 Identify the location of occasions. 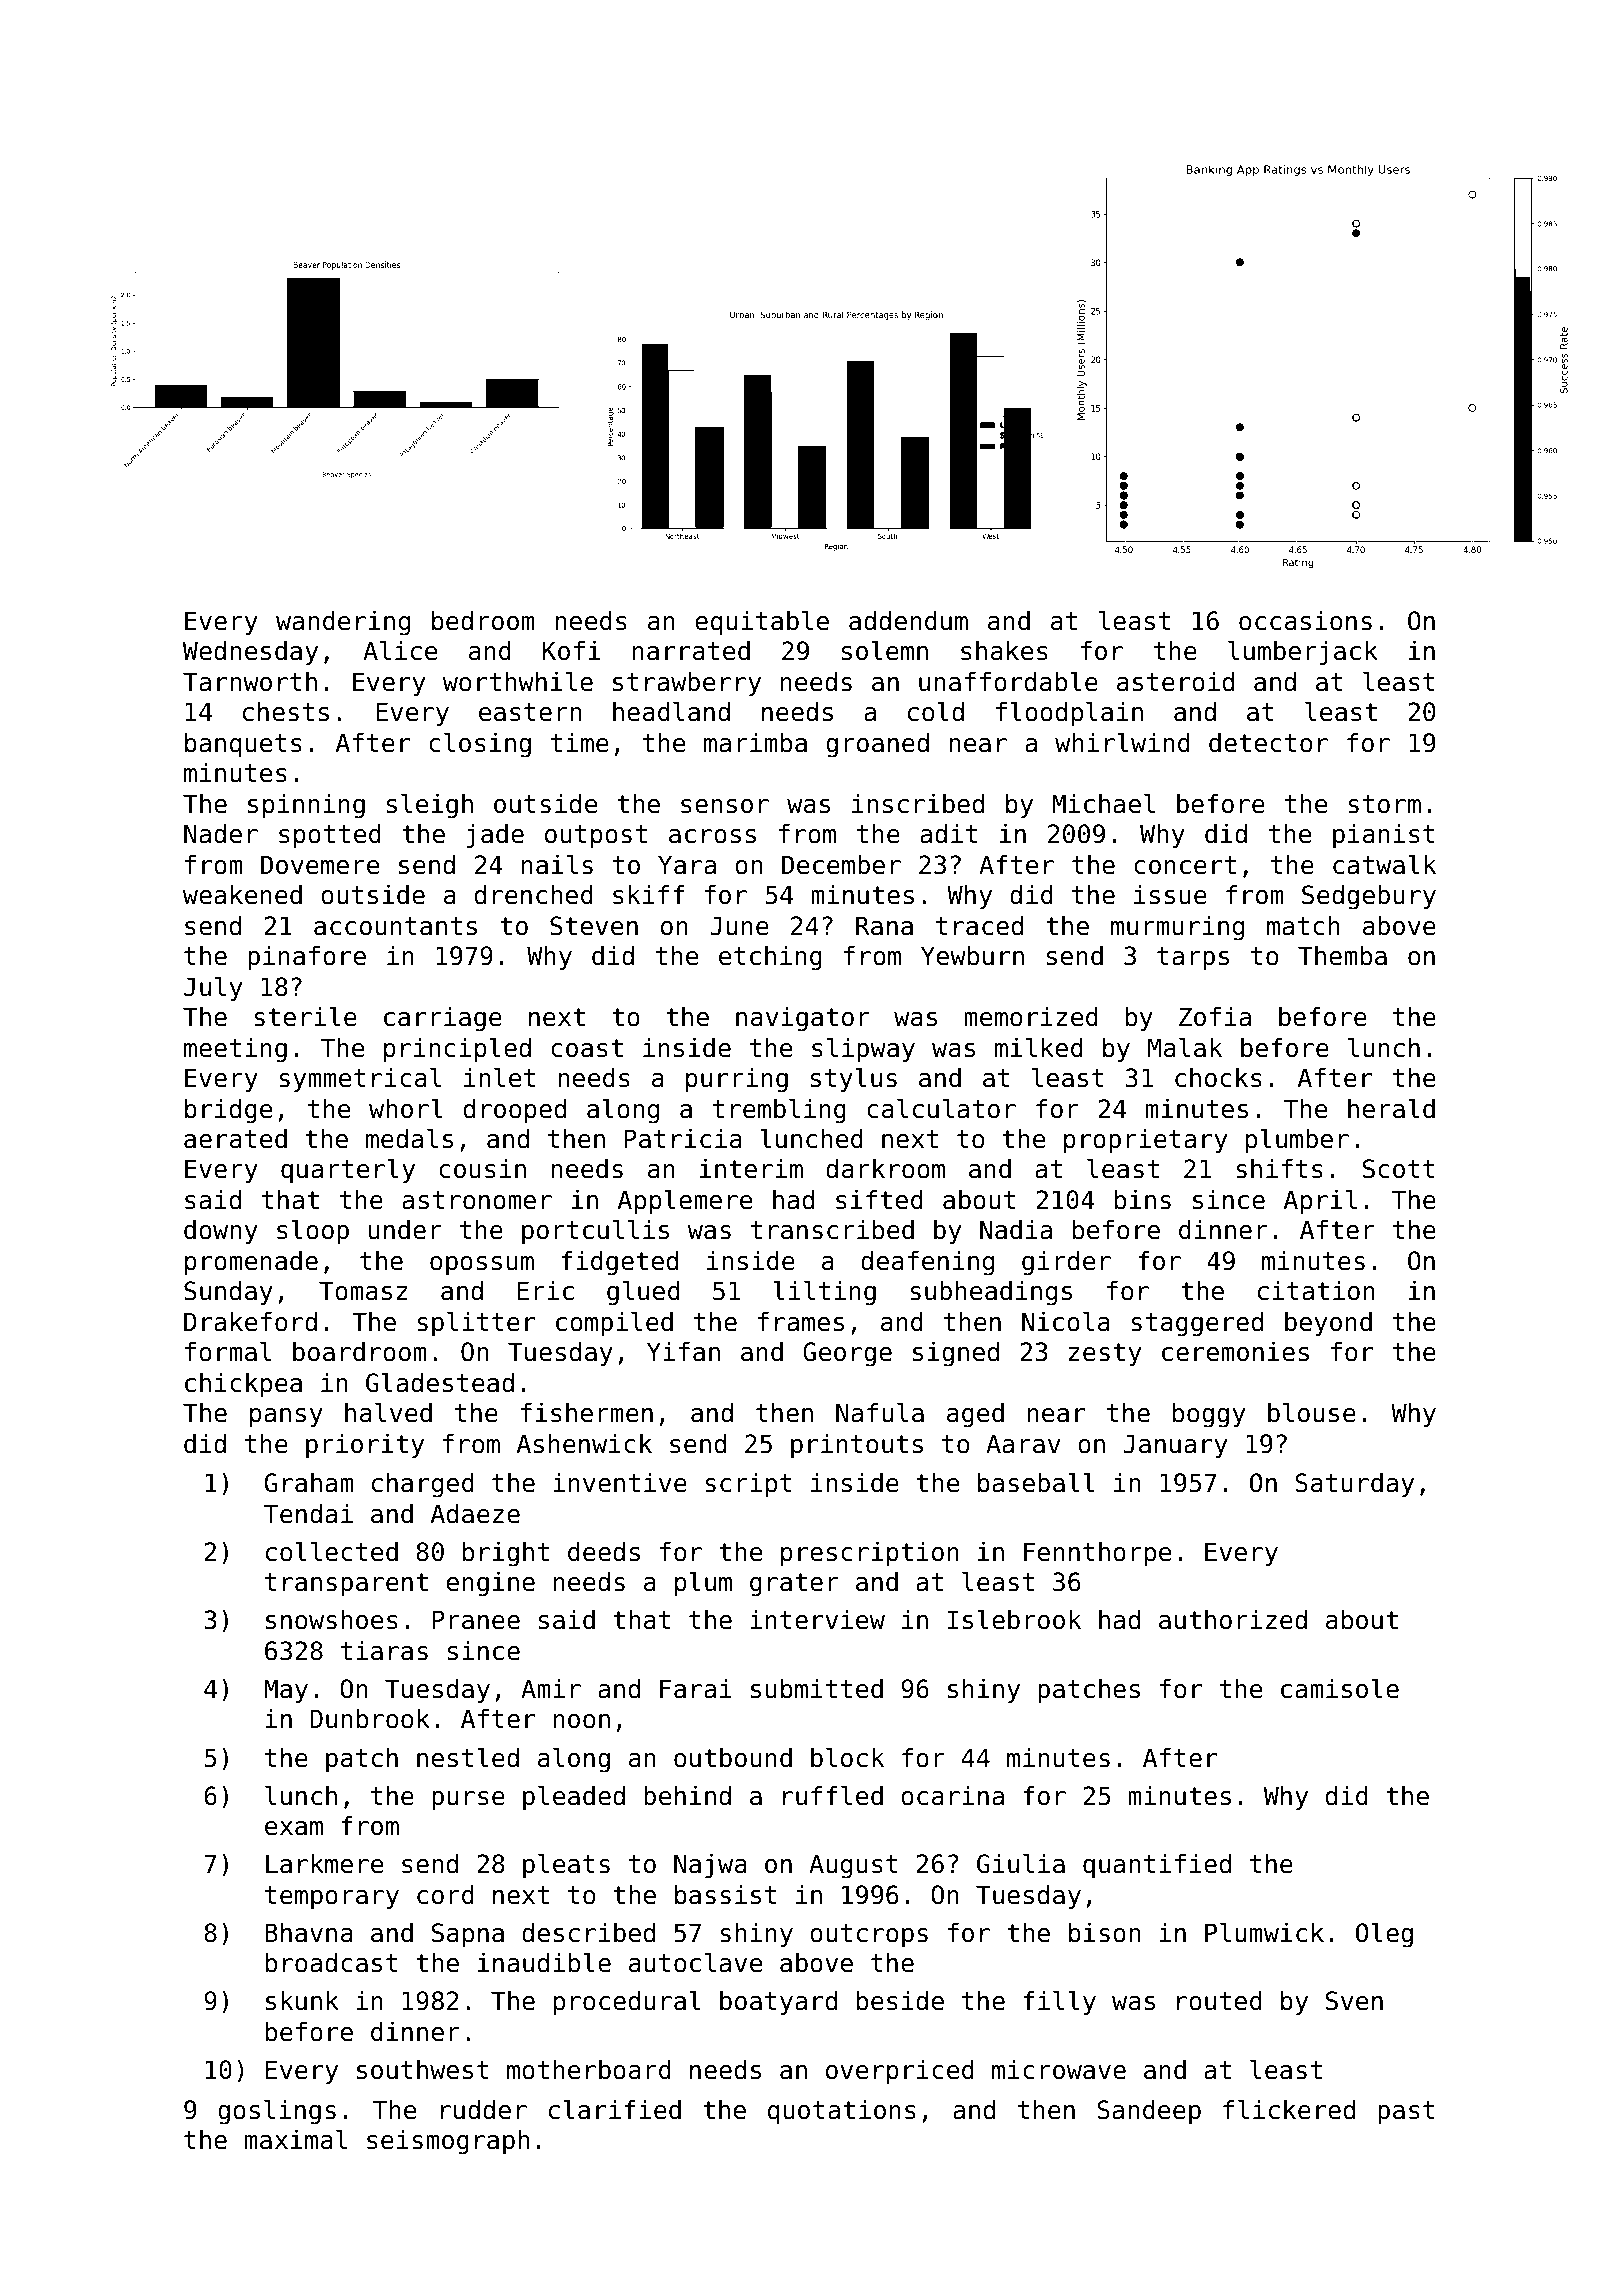
(1305, 621).
